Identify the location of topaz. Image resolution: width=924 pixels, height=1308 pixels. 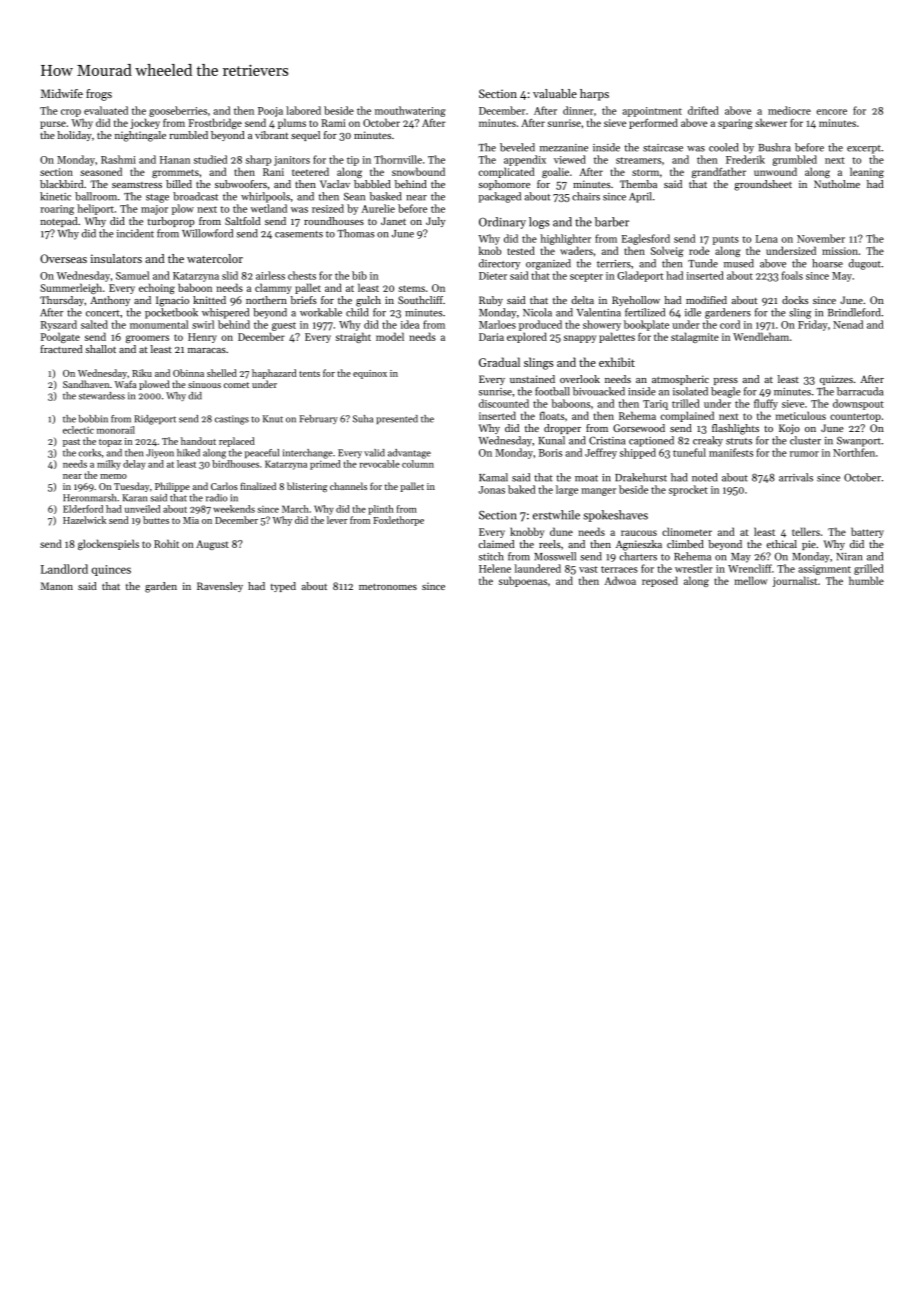
(110, 443).
